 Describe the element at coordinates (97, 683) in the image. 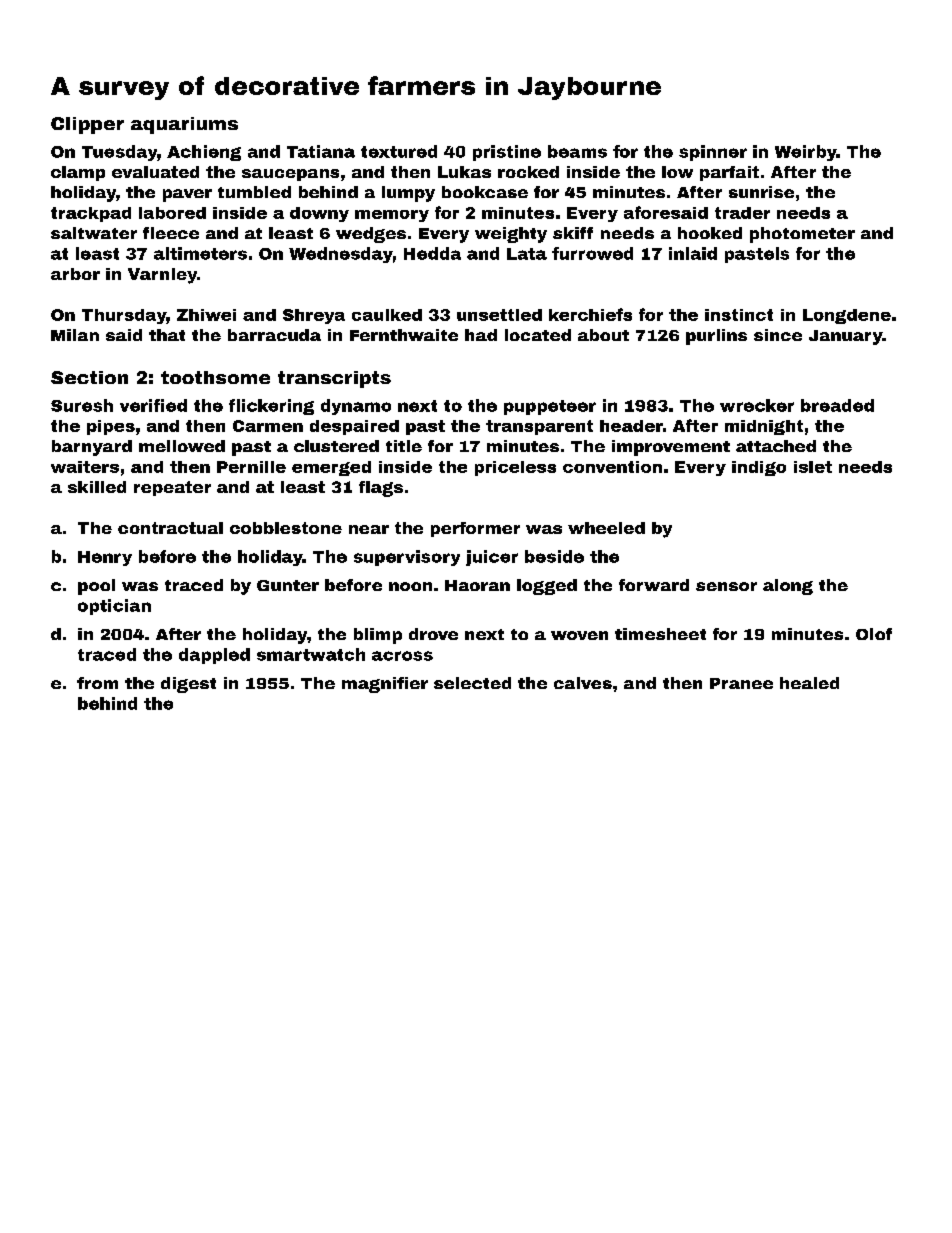

I see `from` at that location.
